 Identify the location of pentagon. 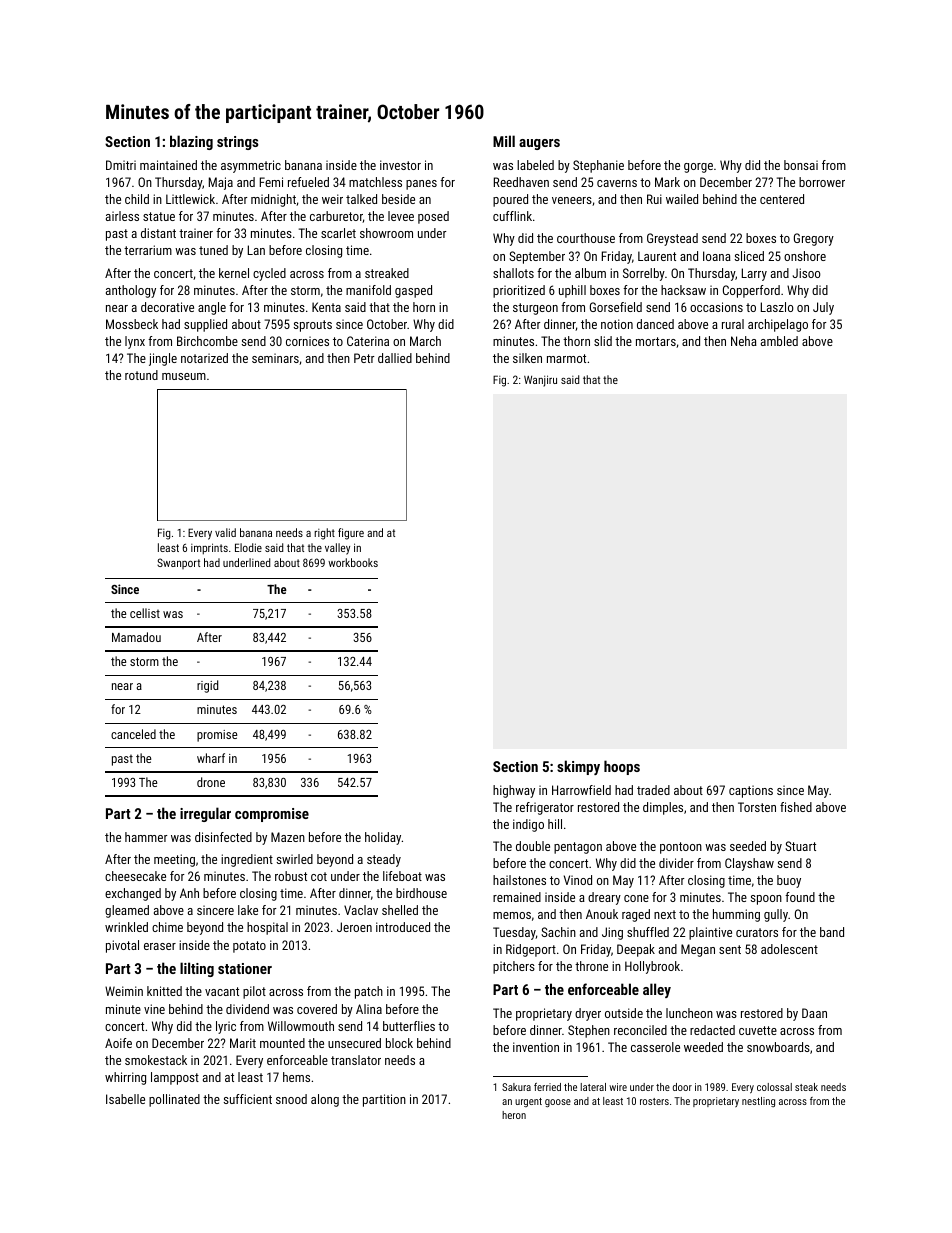
(578, 848).
